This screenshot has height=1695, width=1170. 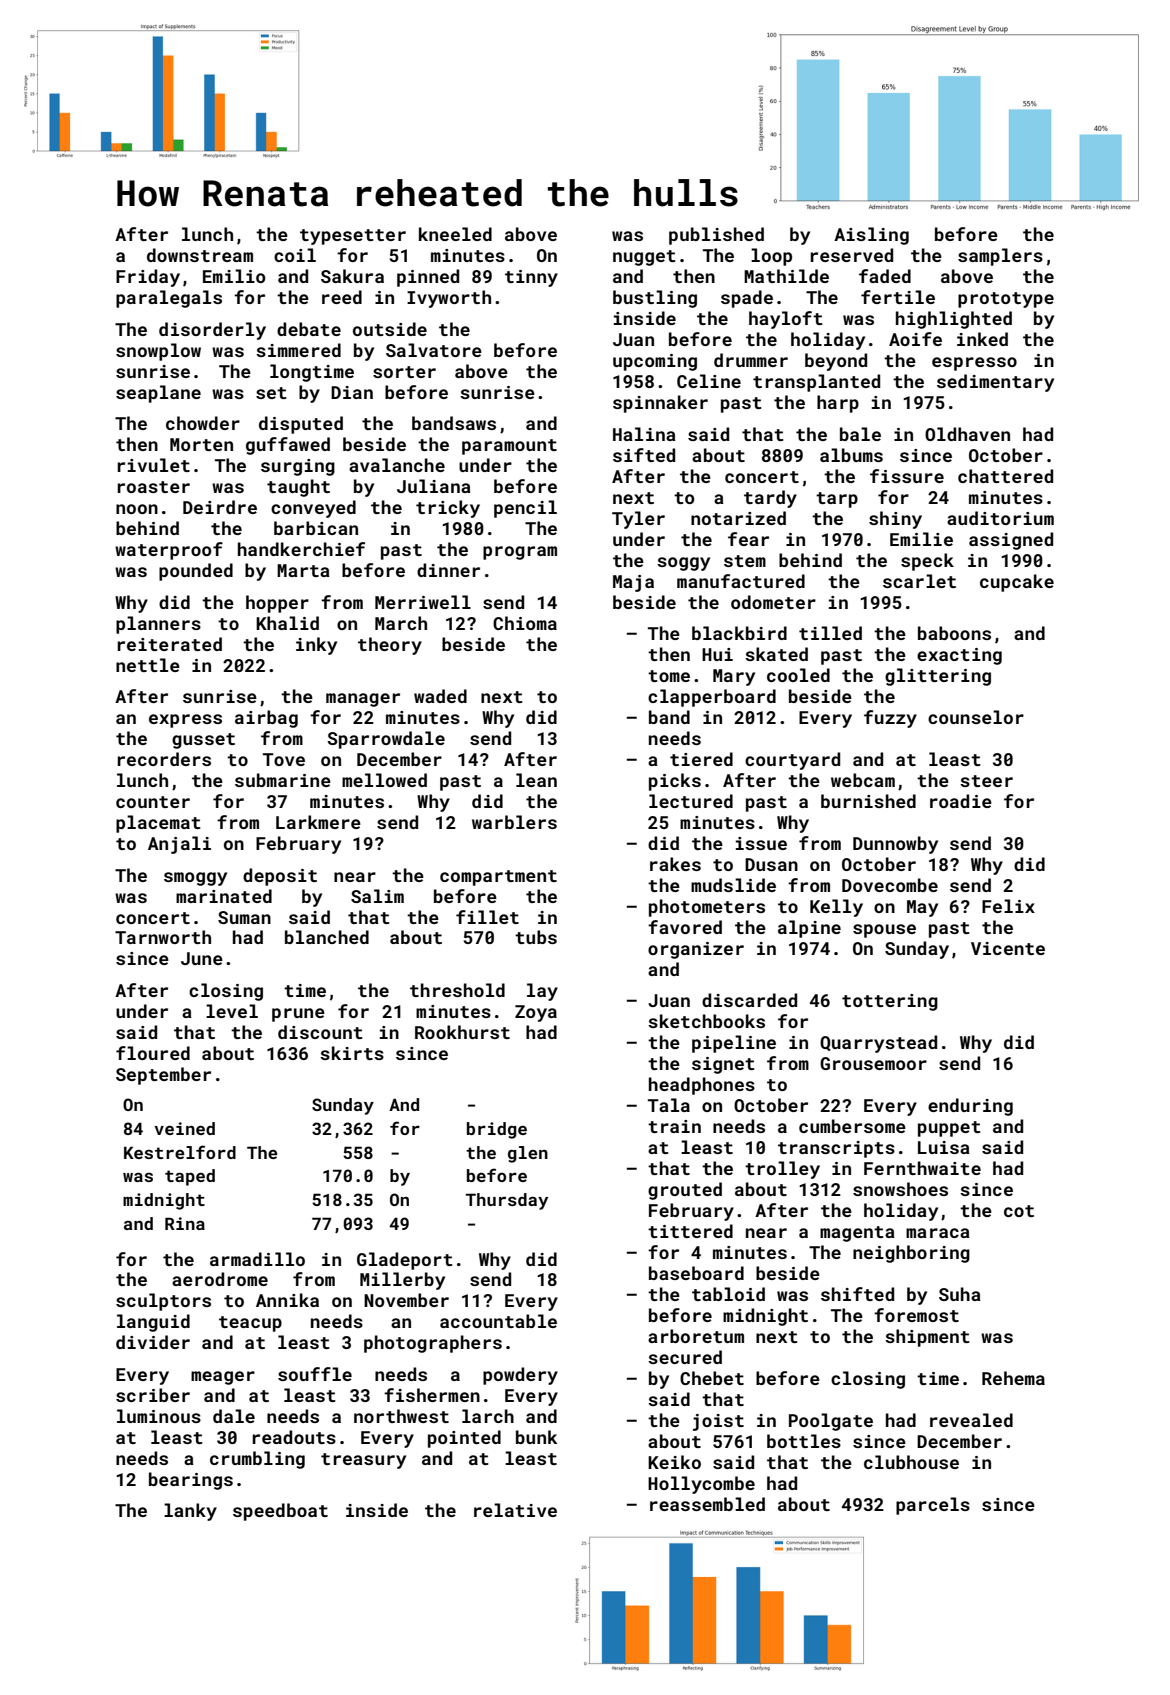 I want to click on counselor, so click(x=976, y=717).
